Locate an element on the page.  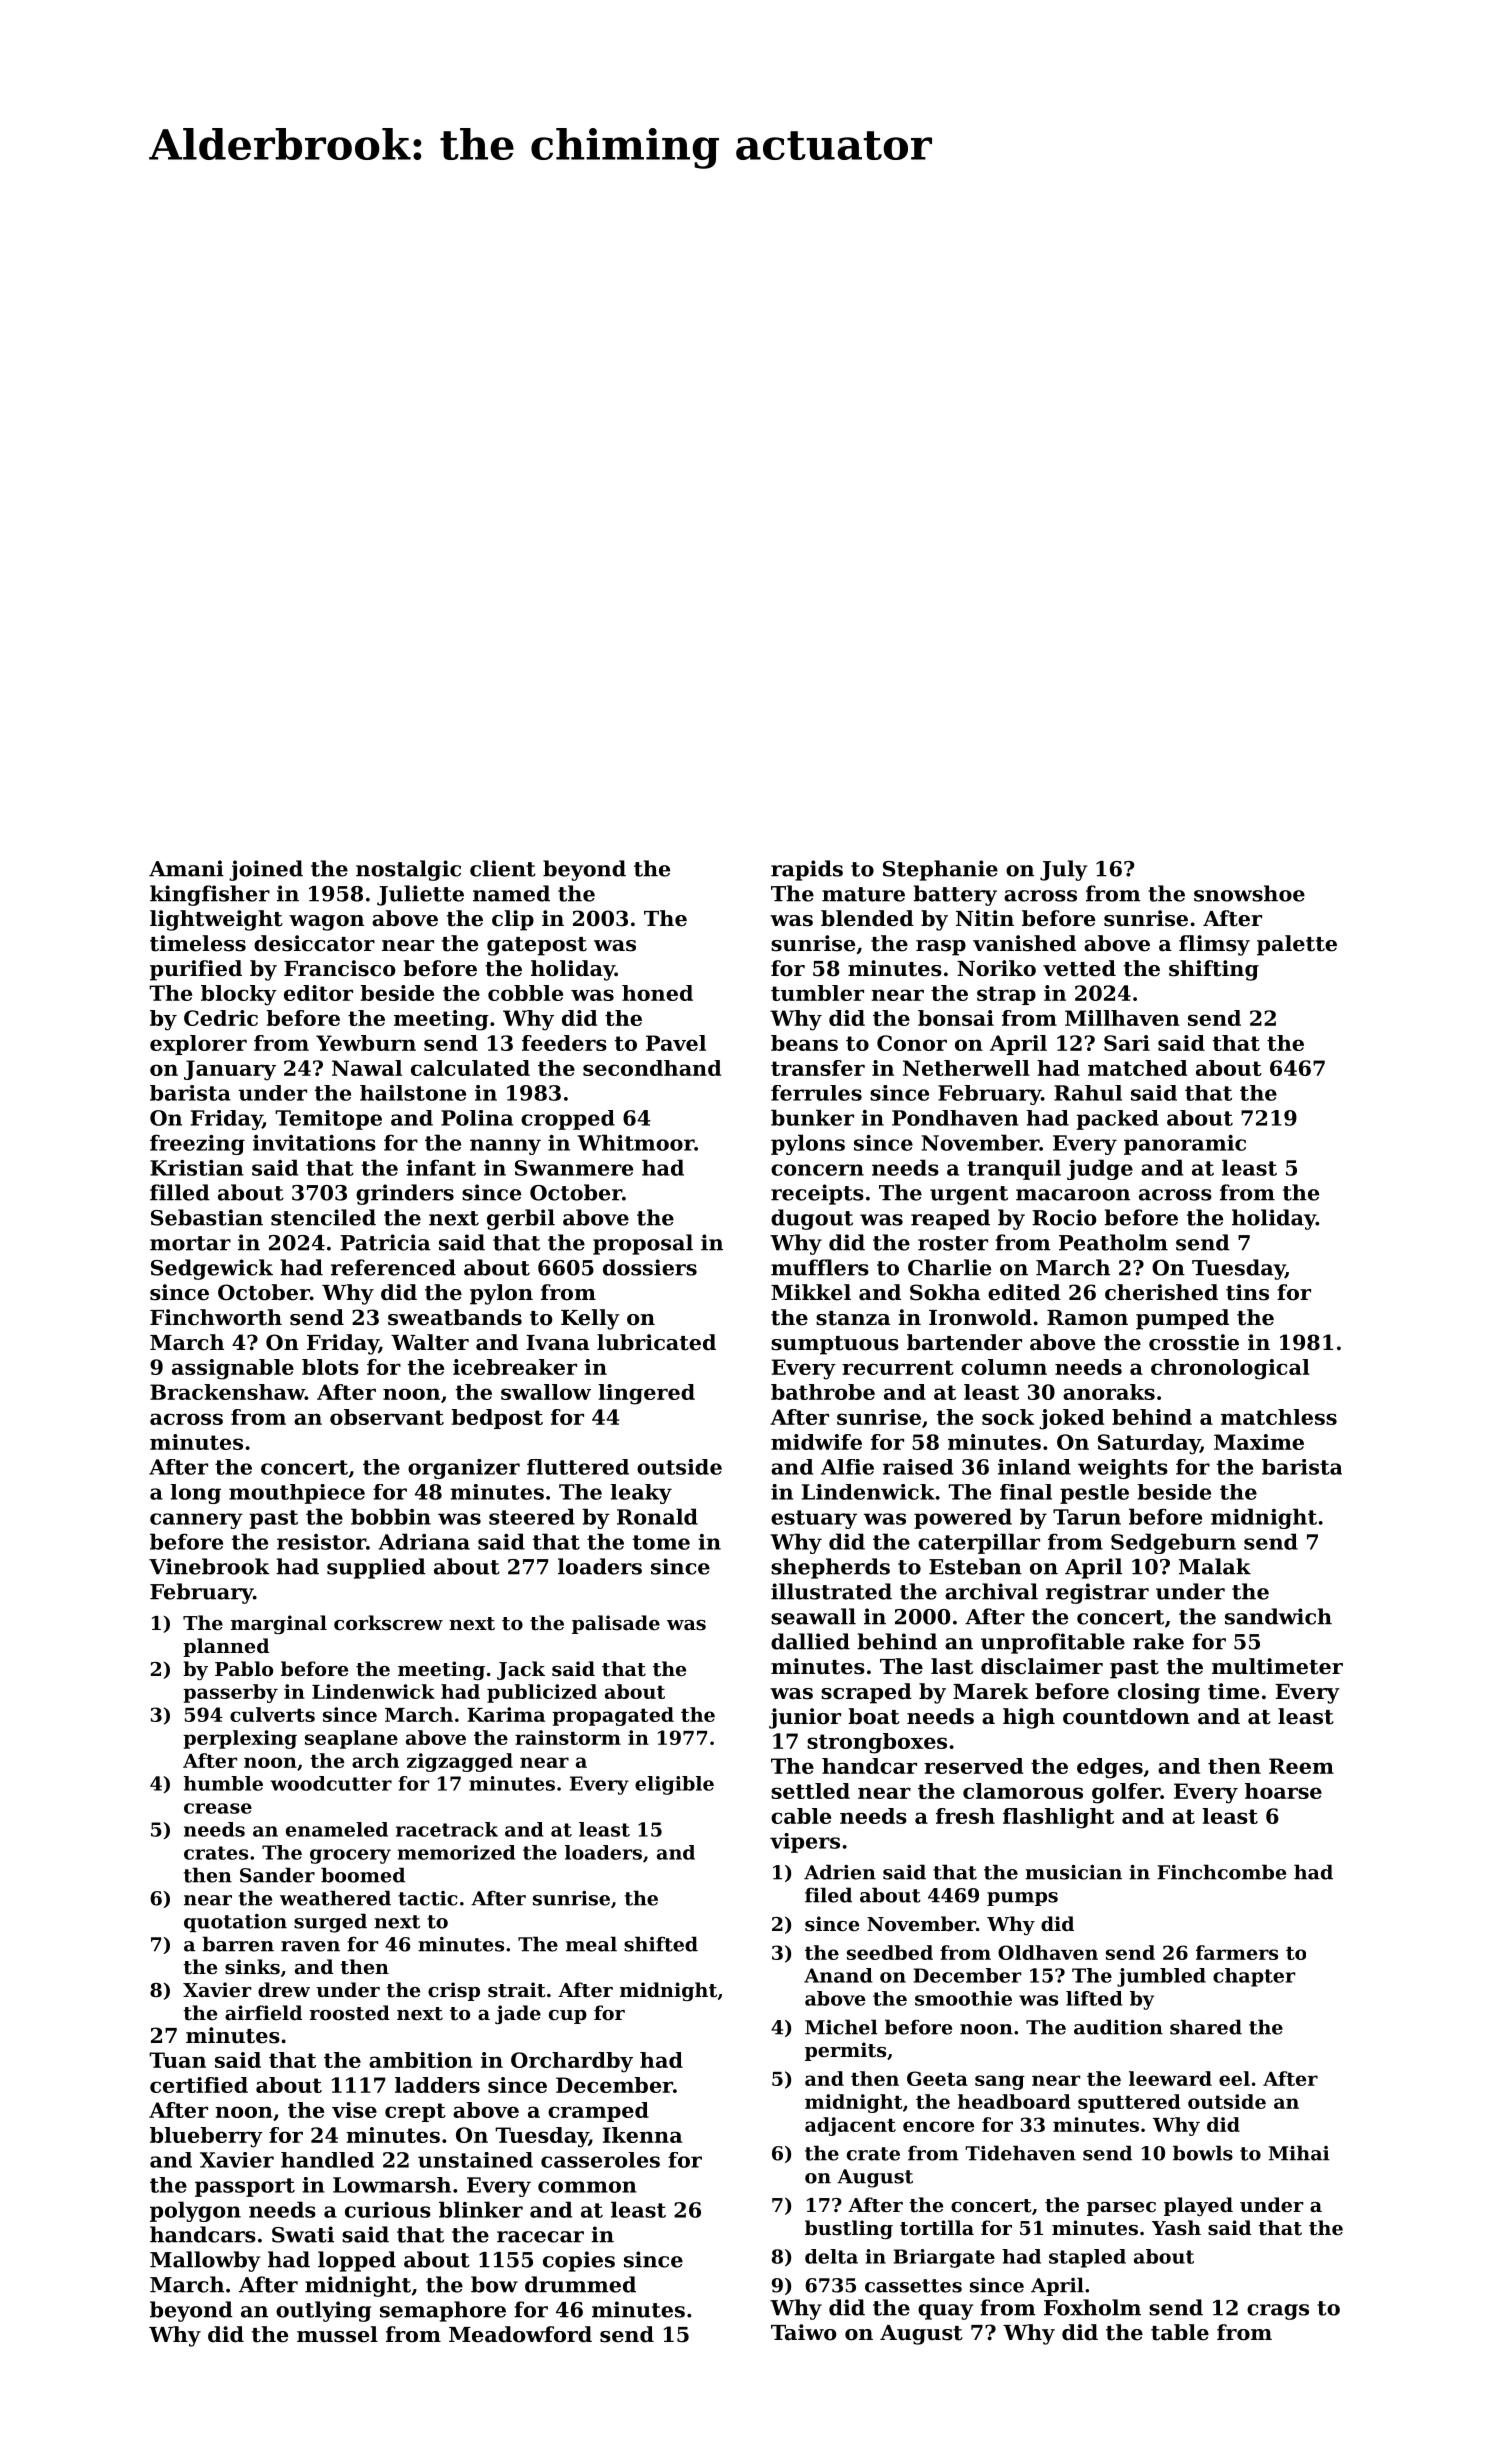
tome is located at coordinates (661, 1542).
